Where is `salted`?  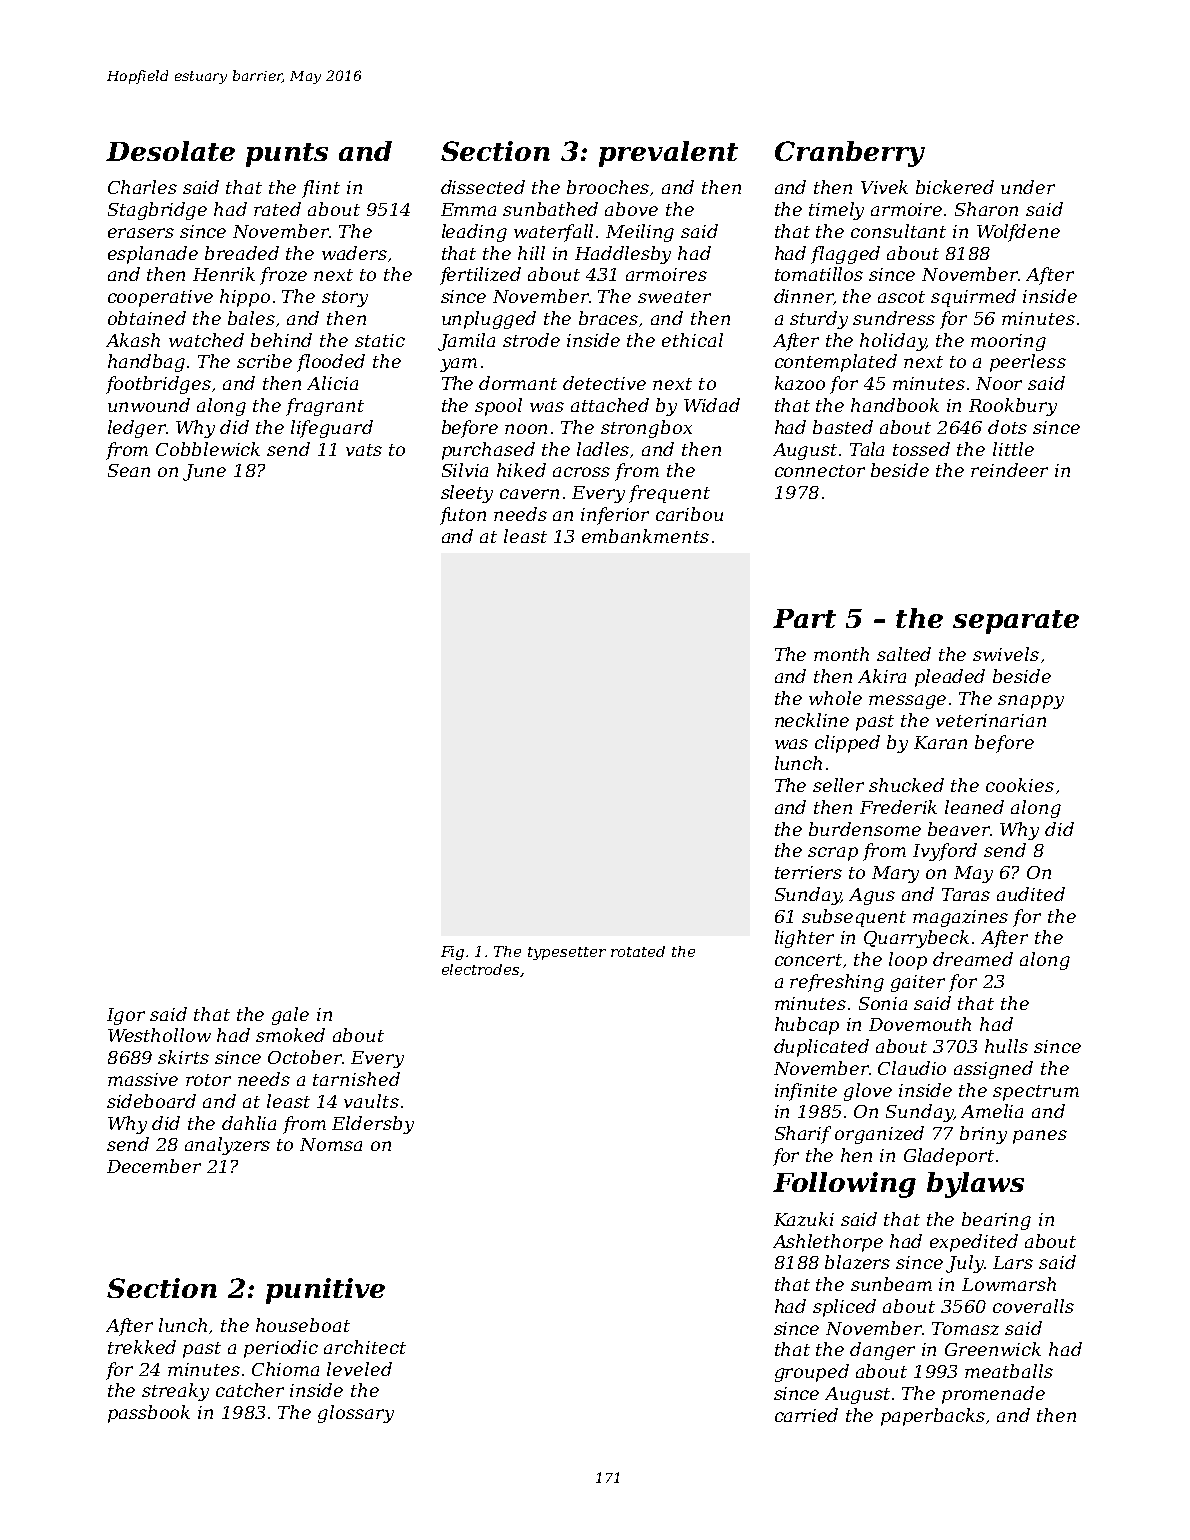 salted is located at coordinates (904, 654).
